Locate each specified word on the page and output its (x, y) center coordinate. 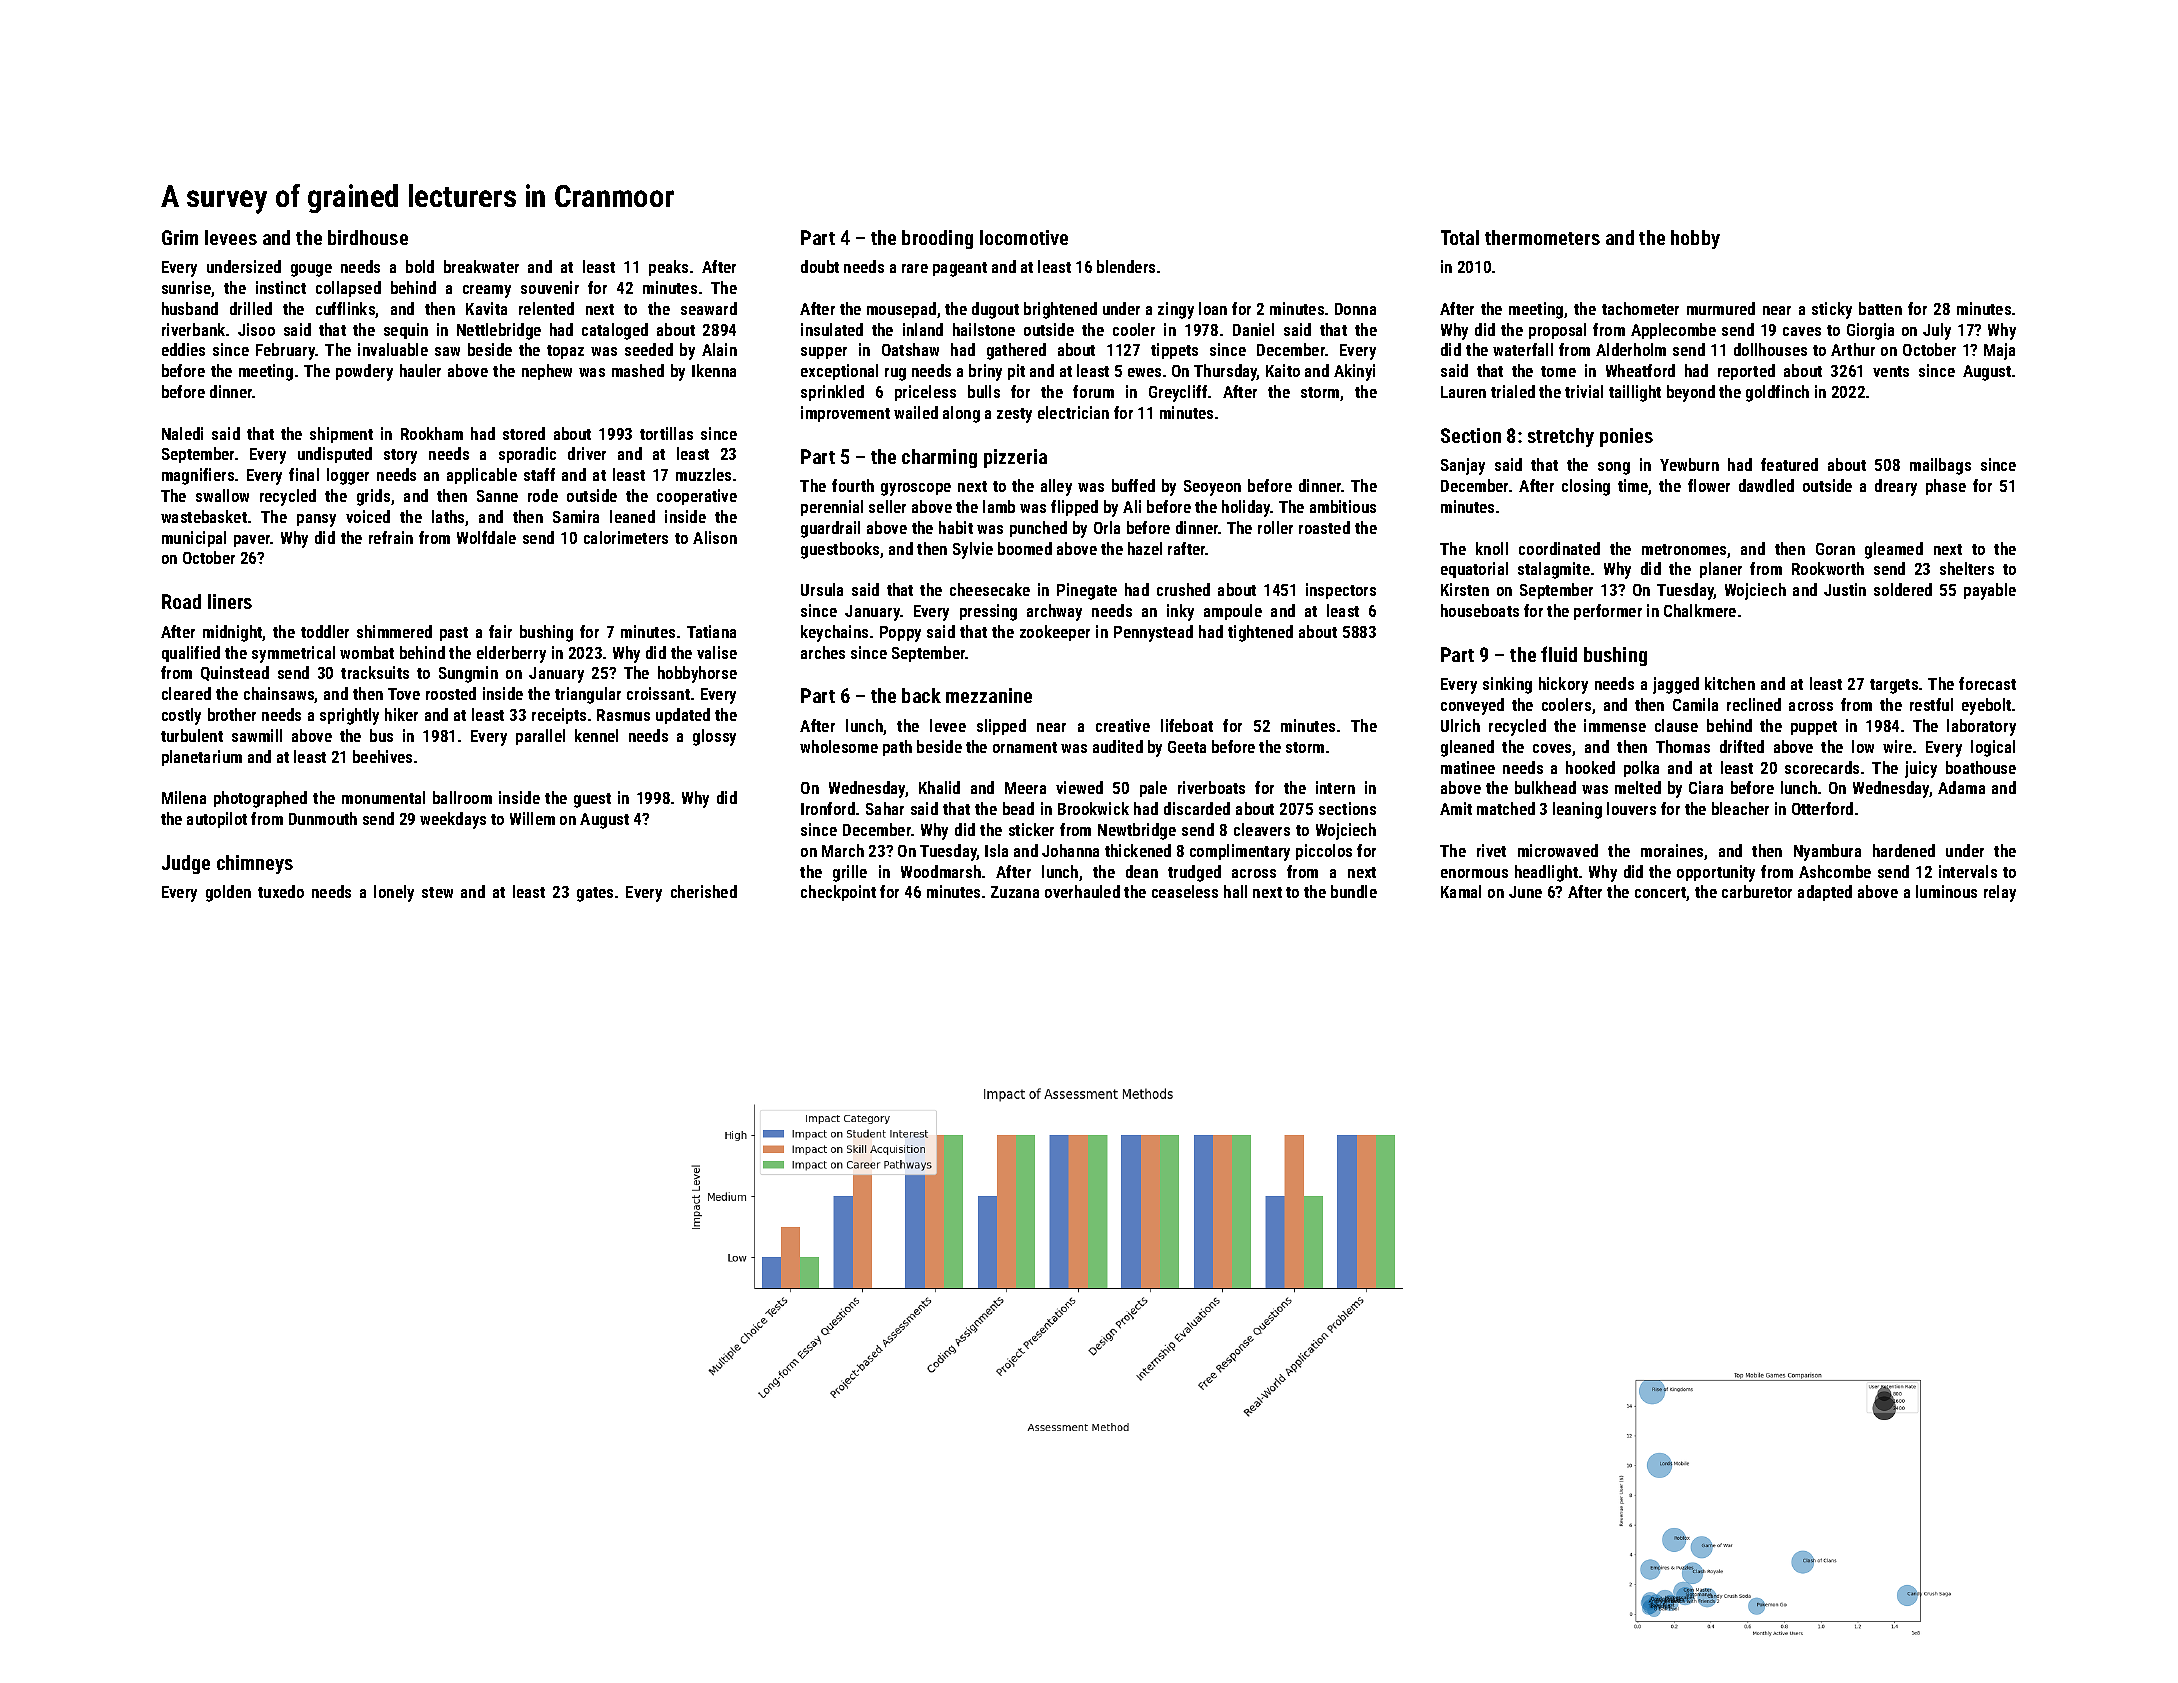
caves (1802, 331)
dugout (995, 310)
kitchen (1730, 683)
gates (595, 894)
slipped (1001, 727)
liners (230, 601)
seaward (709, 308)
